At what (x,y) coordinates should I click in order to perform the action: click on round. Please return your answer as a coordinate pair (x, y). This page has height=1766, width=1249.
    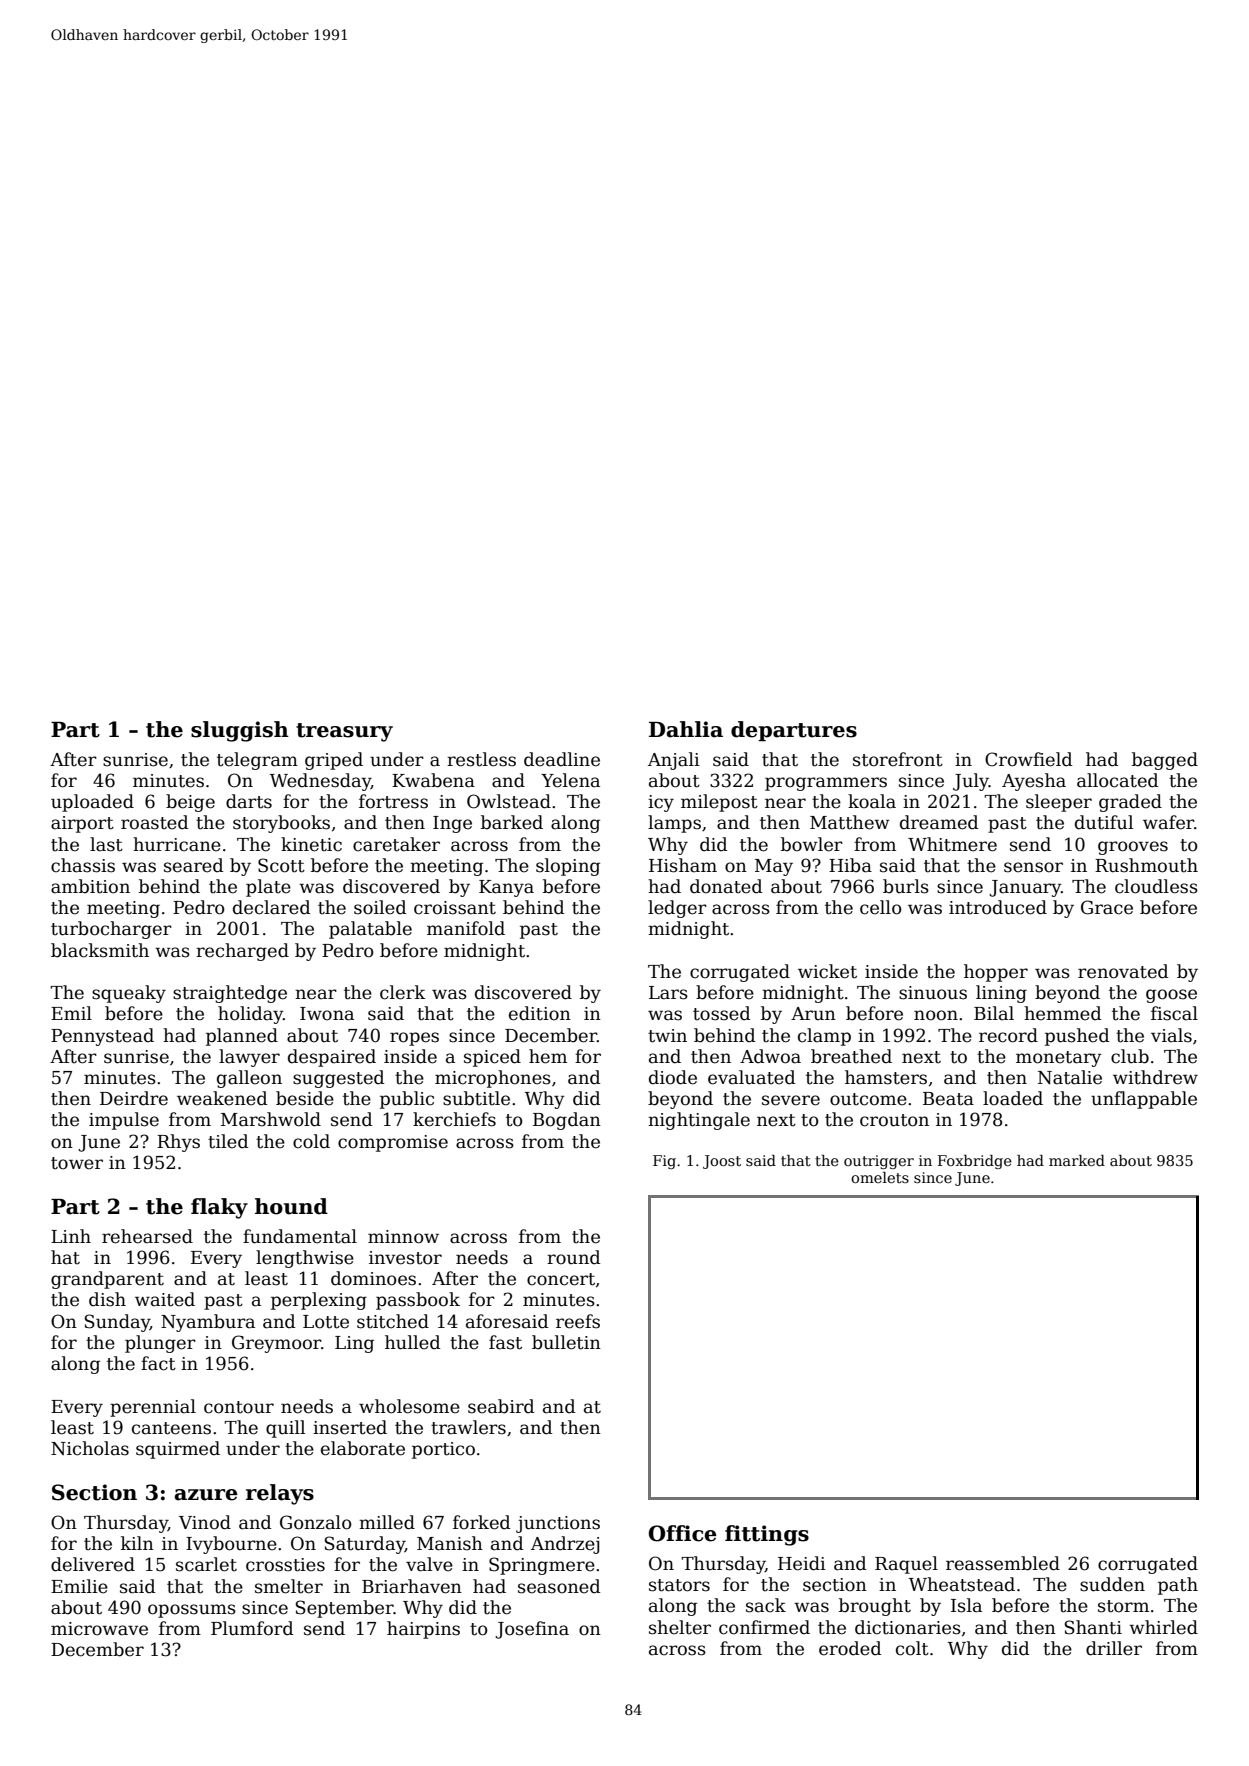
    Looking at the image, I should click on (574, 1257).
